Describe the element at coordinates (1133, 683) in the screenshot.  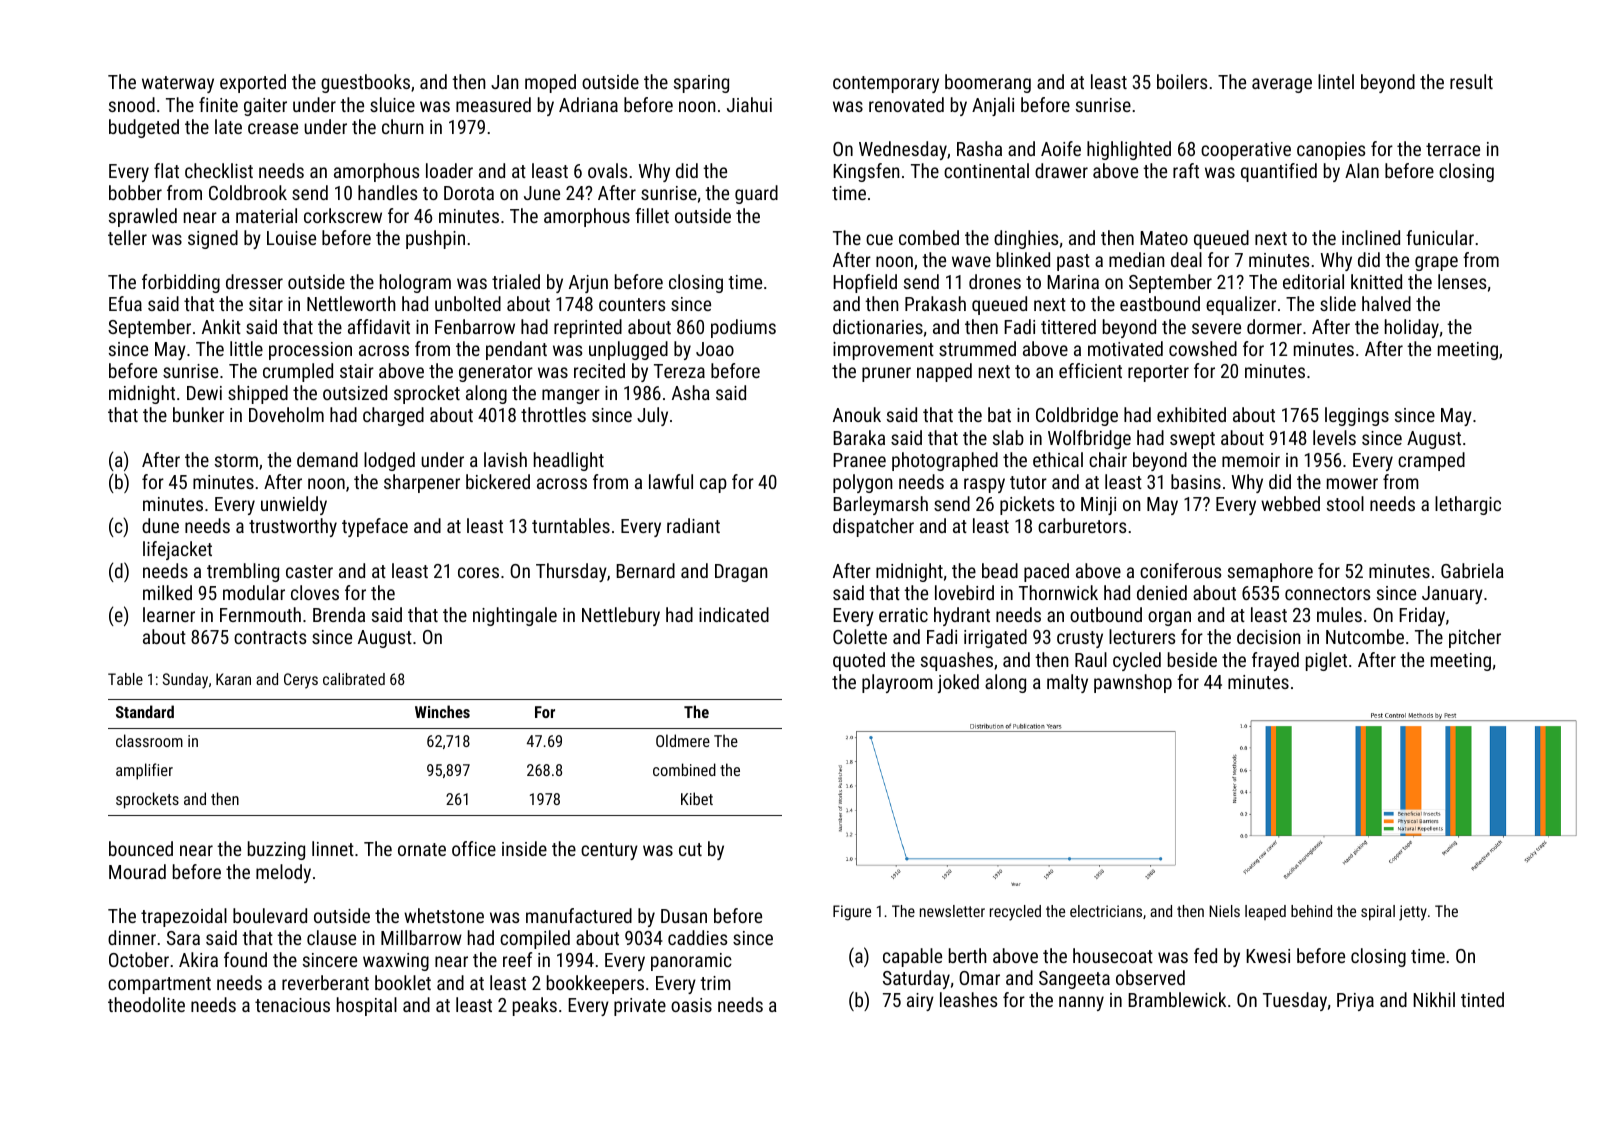
I see `pawnshop` at that location.
